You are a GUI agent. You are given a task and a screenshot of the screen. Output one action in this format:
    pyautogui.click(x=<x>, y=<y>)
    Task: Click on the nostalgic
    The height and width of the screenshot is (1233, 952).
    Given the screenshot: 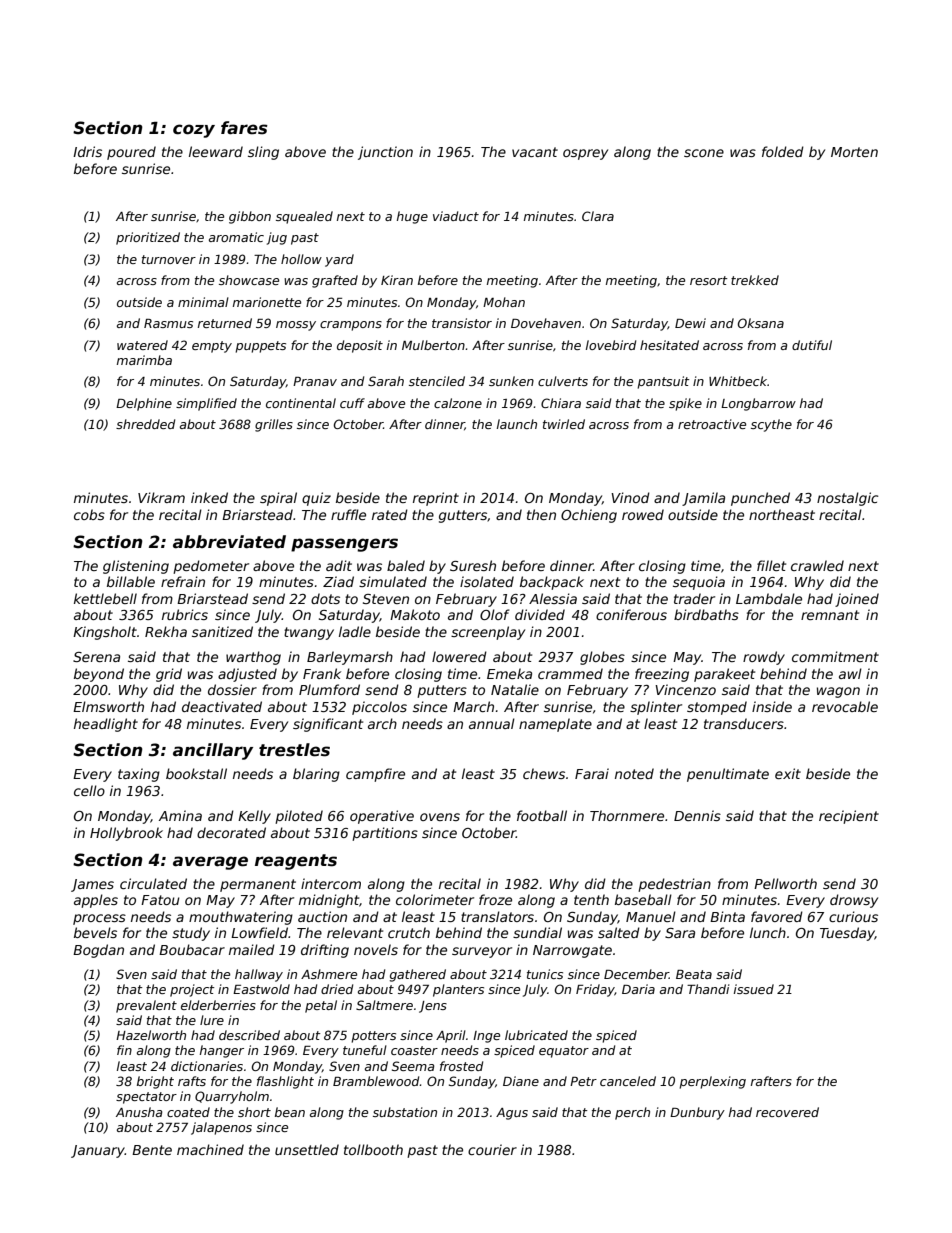 What is the action you would take?
    pyautogui.click(x=847, y=499)
